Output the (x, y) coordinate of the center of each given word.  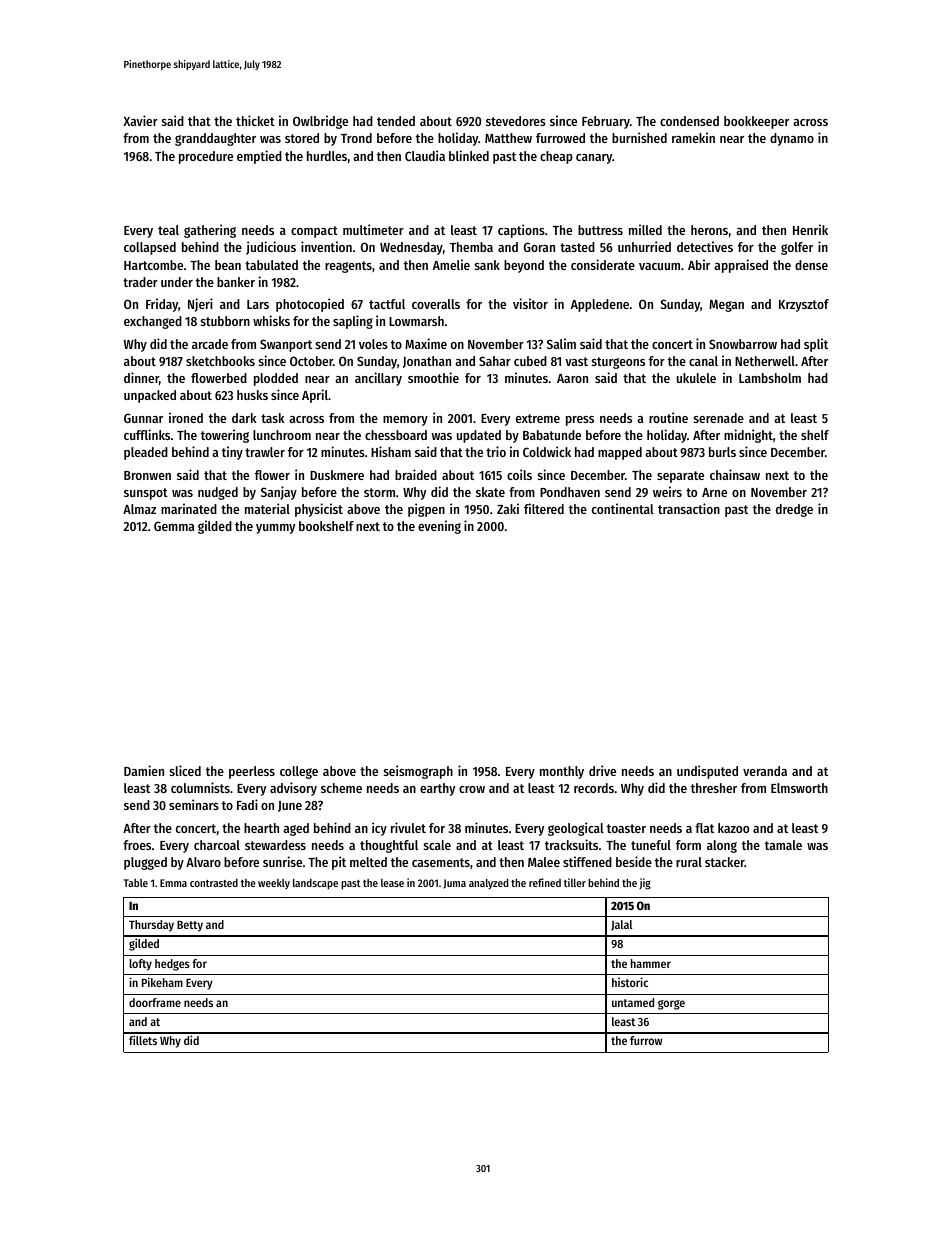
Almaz (139, 509)
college (299, 772)
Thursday (151, 926)
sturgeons (618, 363)
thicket (255, 120)
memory (405, 421)
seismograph (418, 772)
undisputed (707, 772)
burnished (639, 137)
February (606, 122)
